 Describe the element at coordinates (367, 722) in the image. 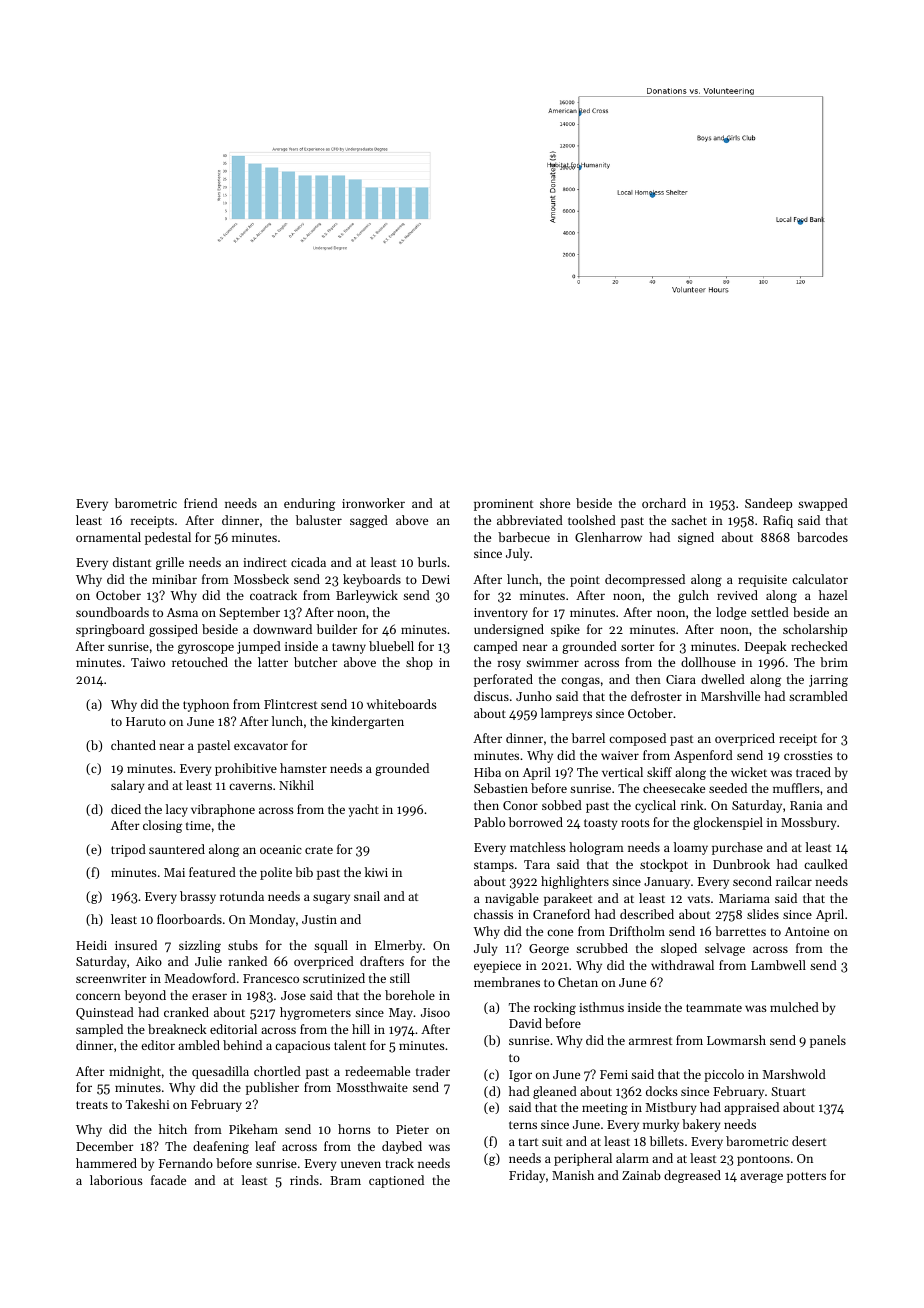

I see `kindergarten` at that location.
